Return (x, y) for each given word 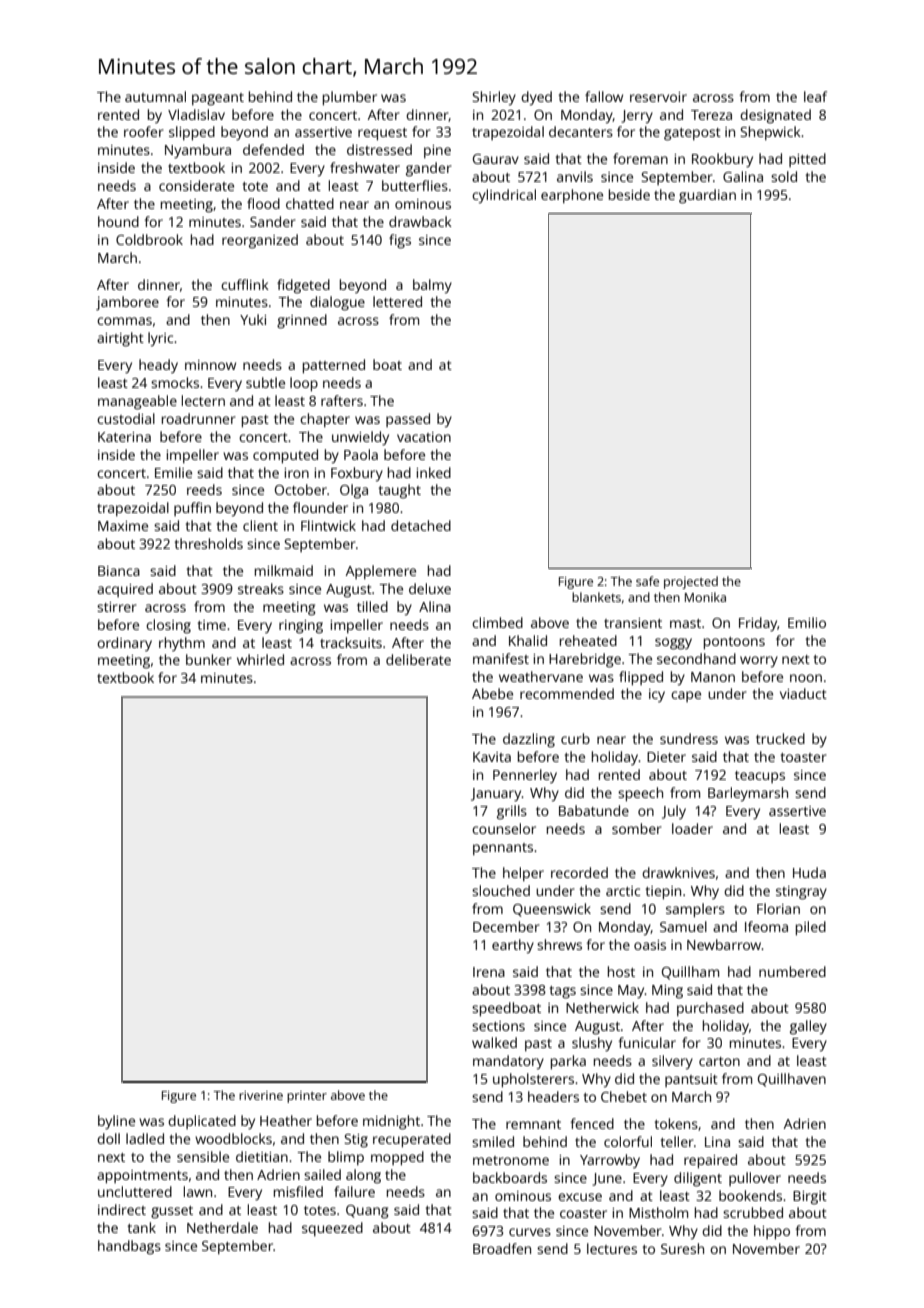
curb (575, 738)
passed (408, 420)
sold (784, 176)
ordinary (124, 644)
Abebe (492, 693)
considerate (196, 185)
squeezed (332, 1229)
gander (429, 169)
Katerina (124, 437)
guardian (707, 196)
